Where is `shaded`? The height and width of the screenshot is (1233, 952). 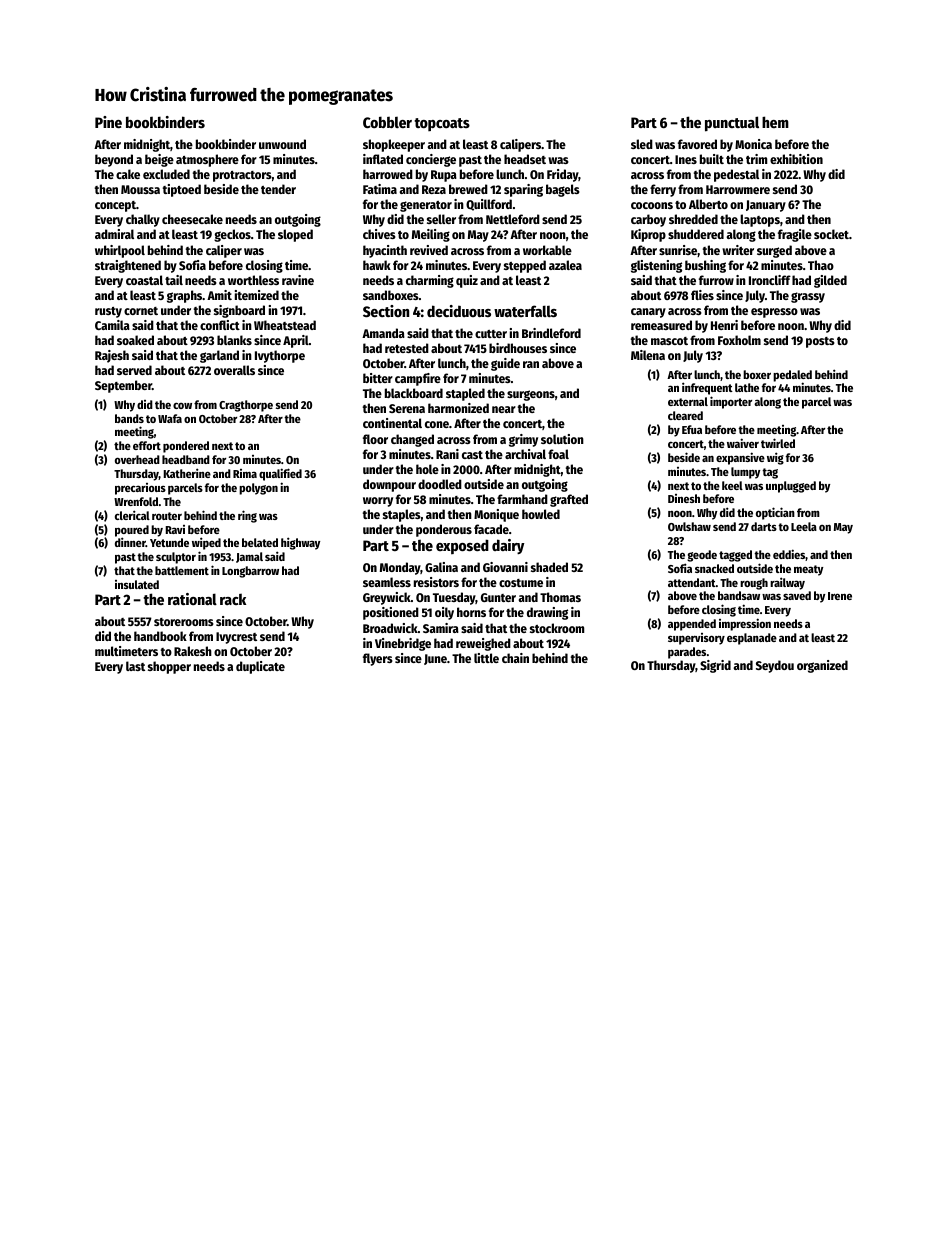 shaded is located at coordinates (549, 567).
